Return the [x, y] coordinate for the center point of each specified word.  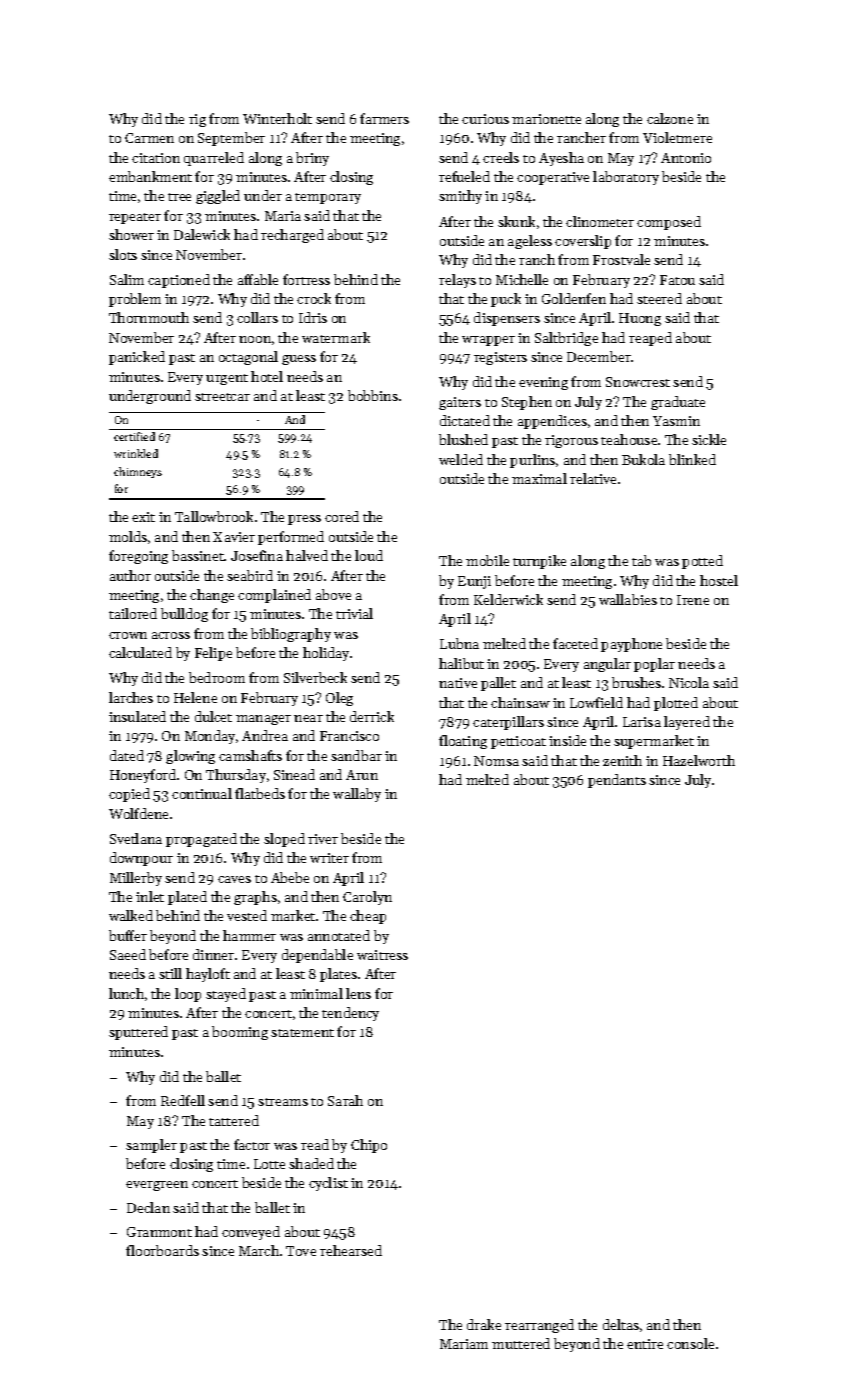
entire [645, 1344]
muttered [521, 1343]
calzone [670, 118]
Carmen [149, 138]
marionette [546, 119]
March [259, 1250]
